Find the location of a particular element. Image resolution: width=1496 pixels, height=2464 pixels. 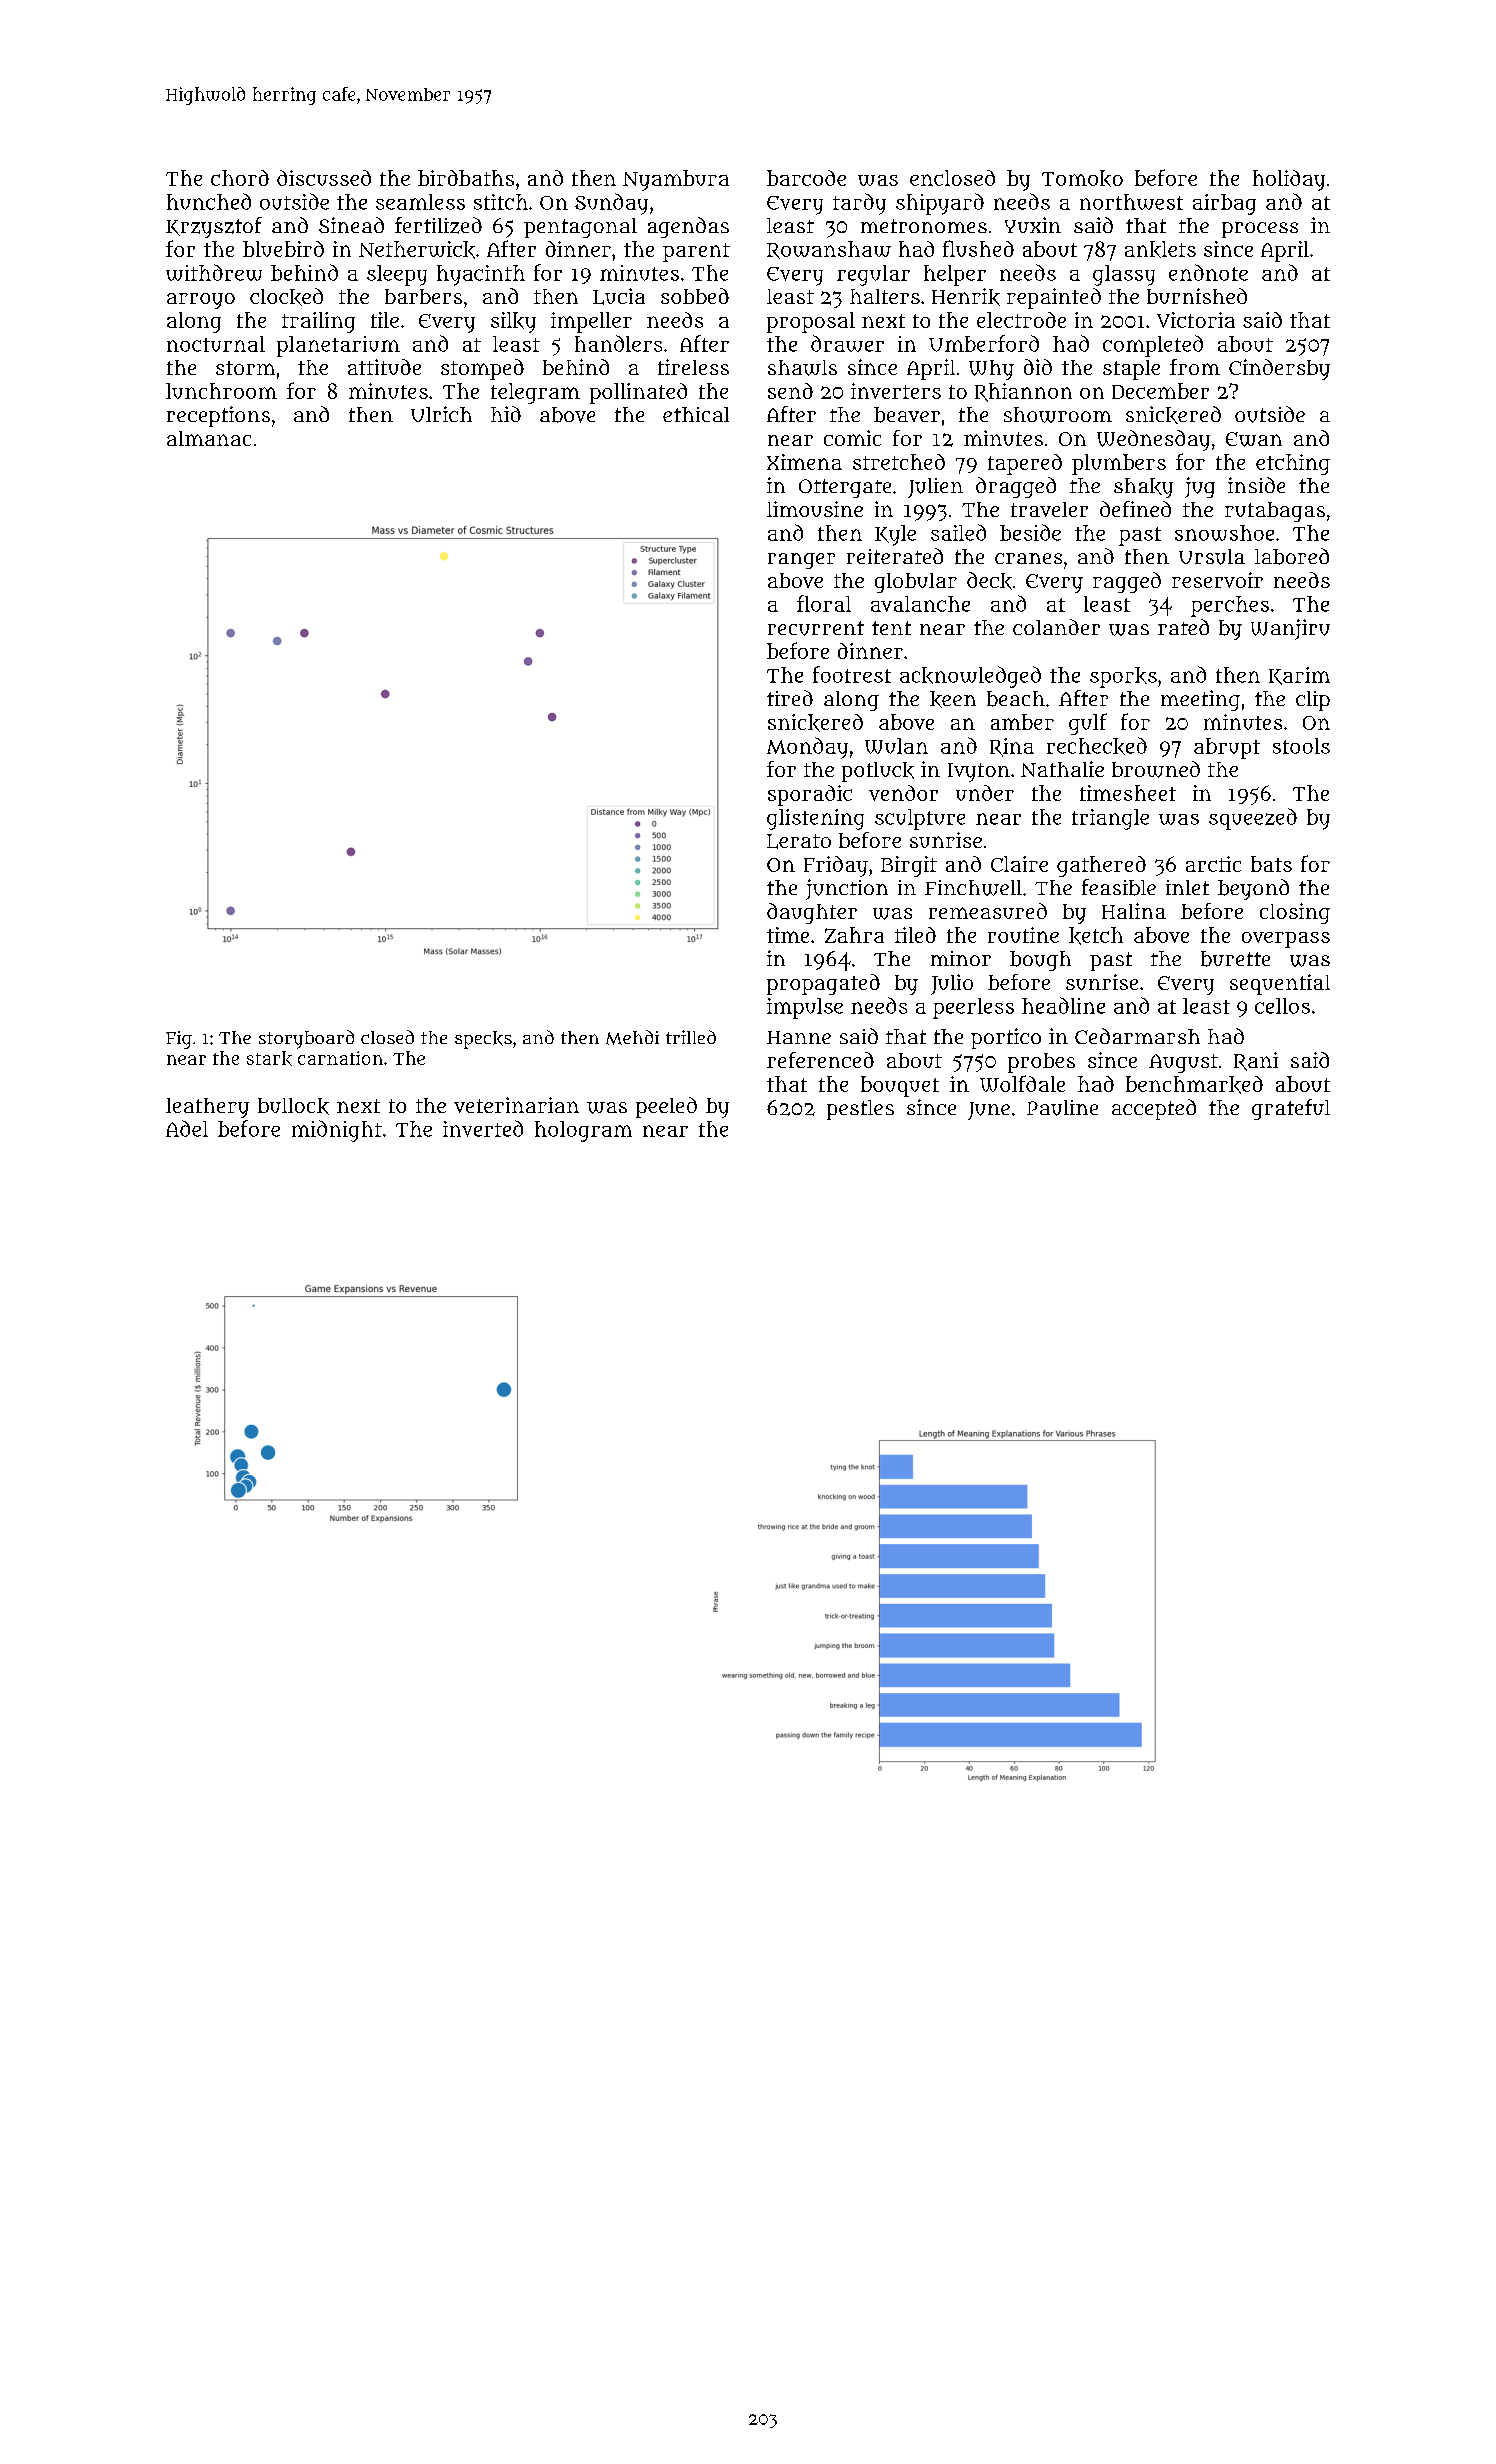

Tomoko is located at coordinates (1082, 178).
